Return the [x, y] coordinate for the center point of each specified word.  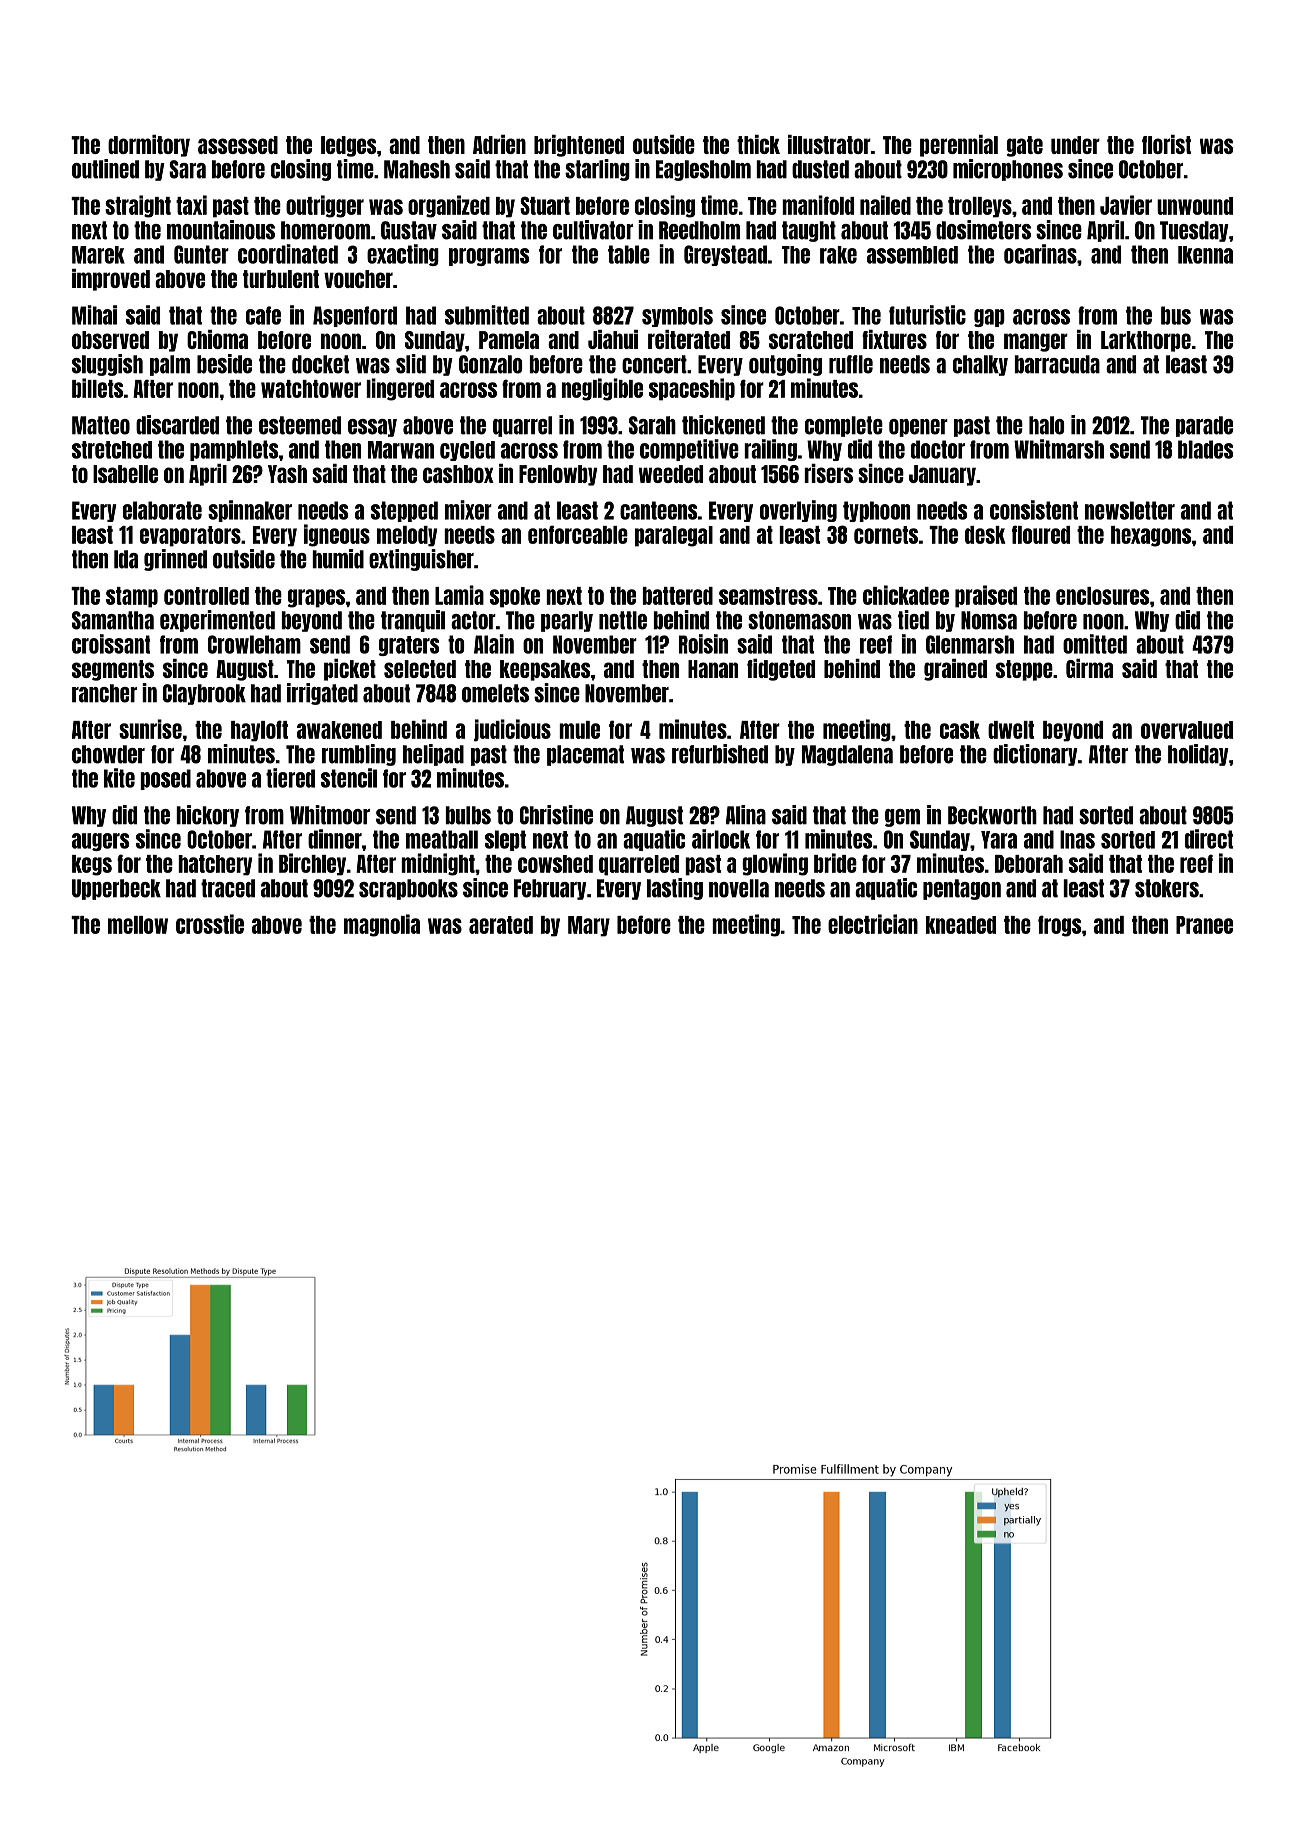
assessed [238, 145]
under [1075, 145]
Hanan [713, 669]
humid [338, 559]
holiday [1198, 755]
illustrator [829, 144]
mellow [138, 925]
